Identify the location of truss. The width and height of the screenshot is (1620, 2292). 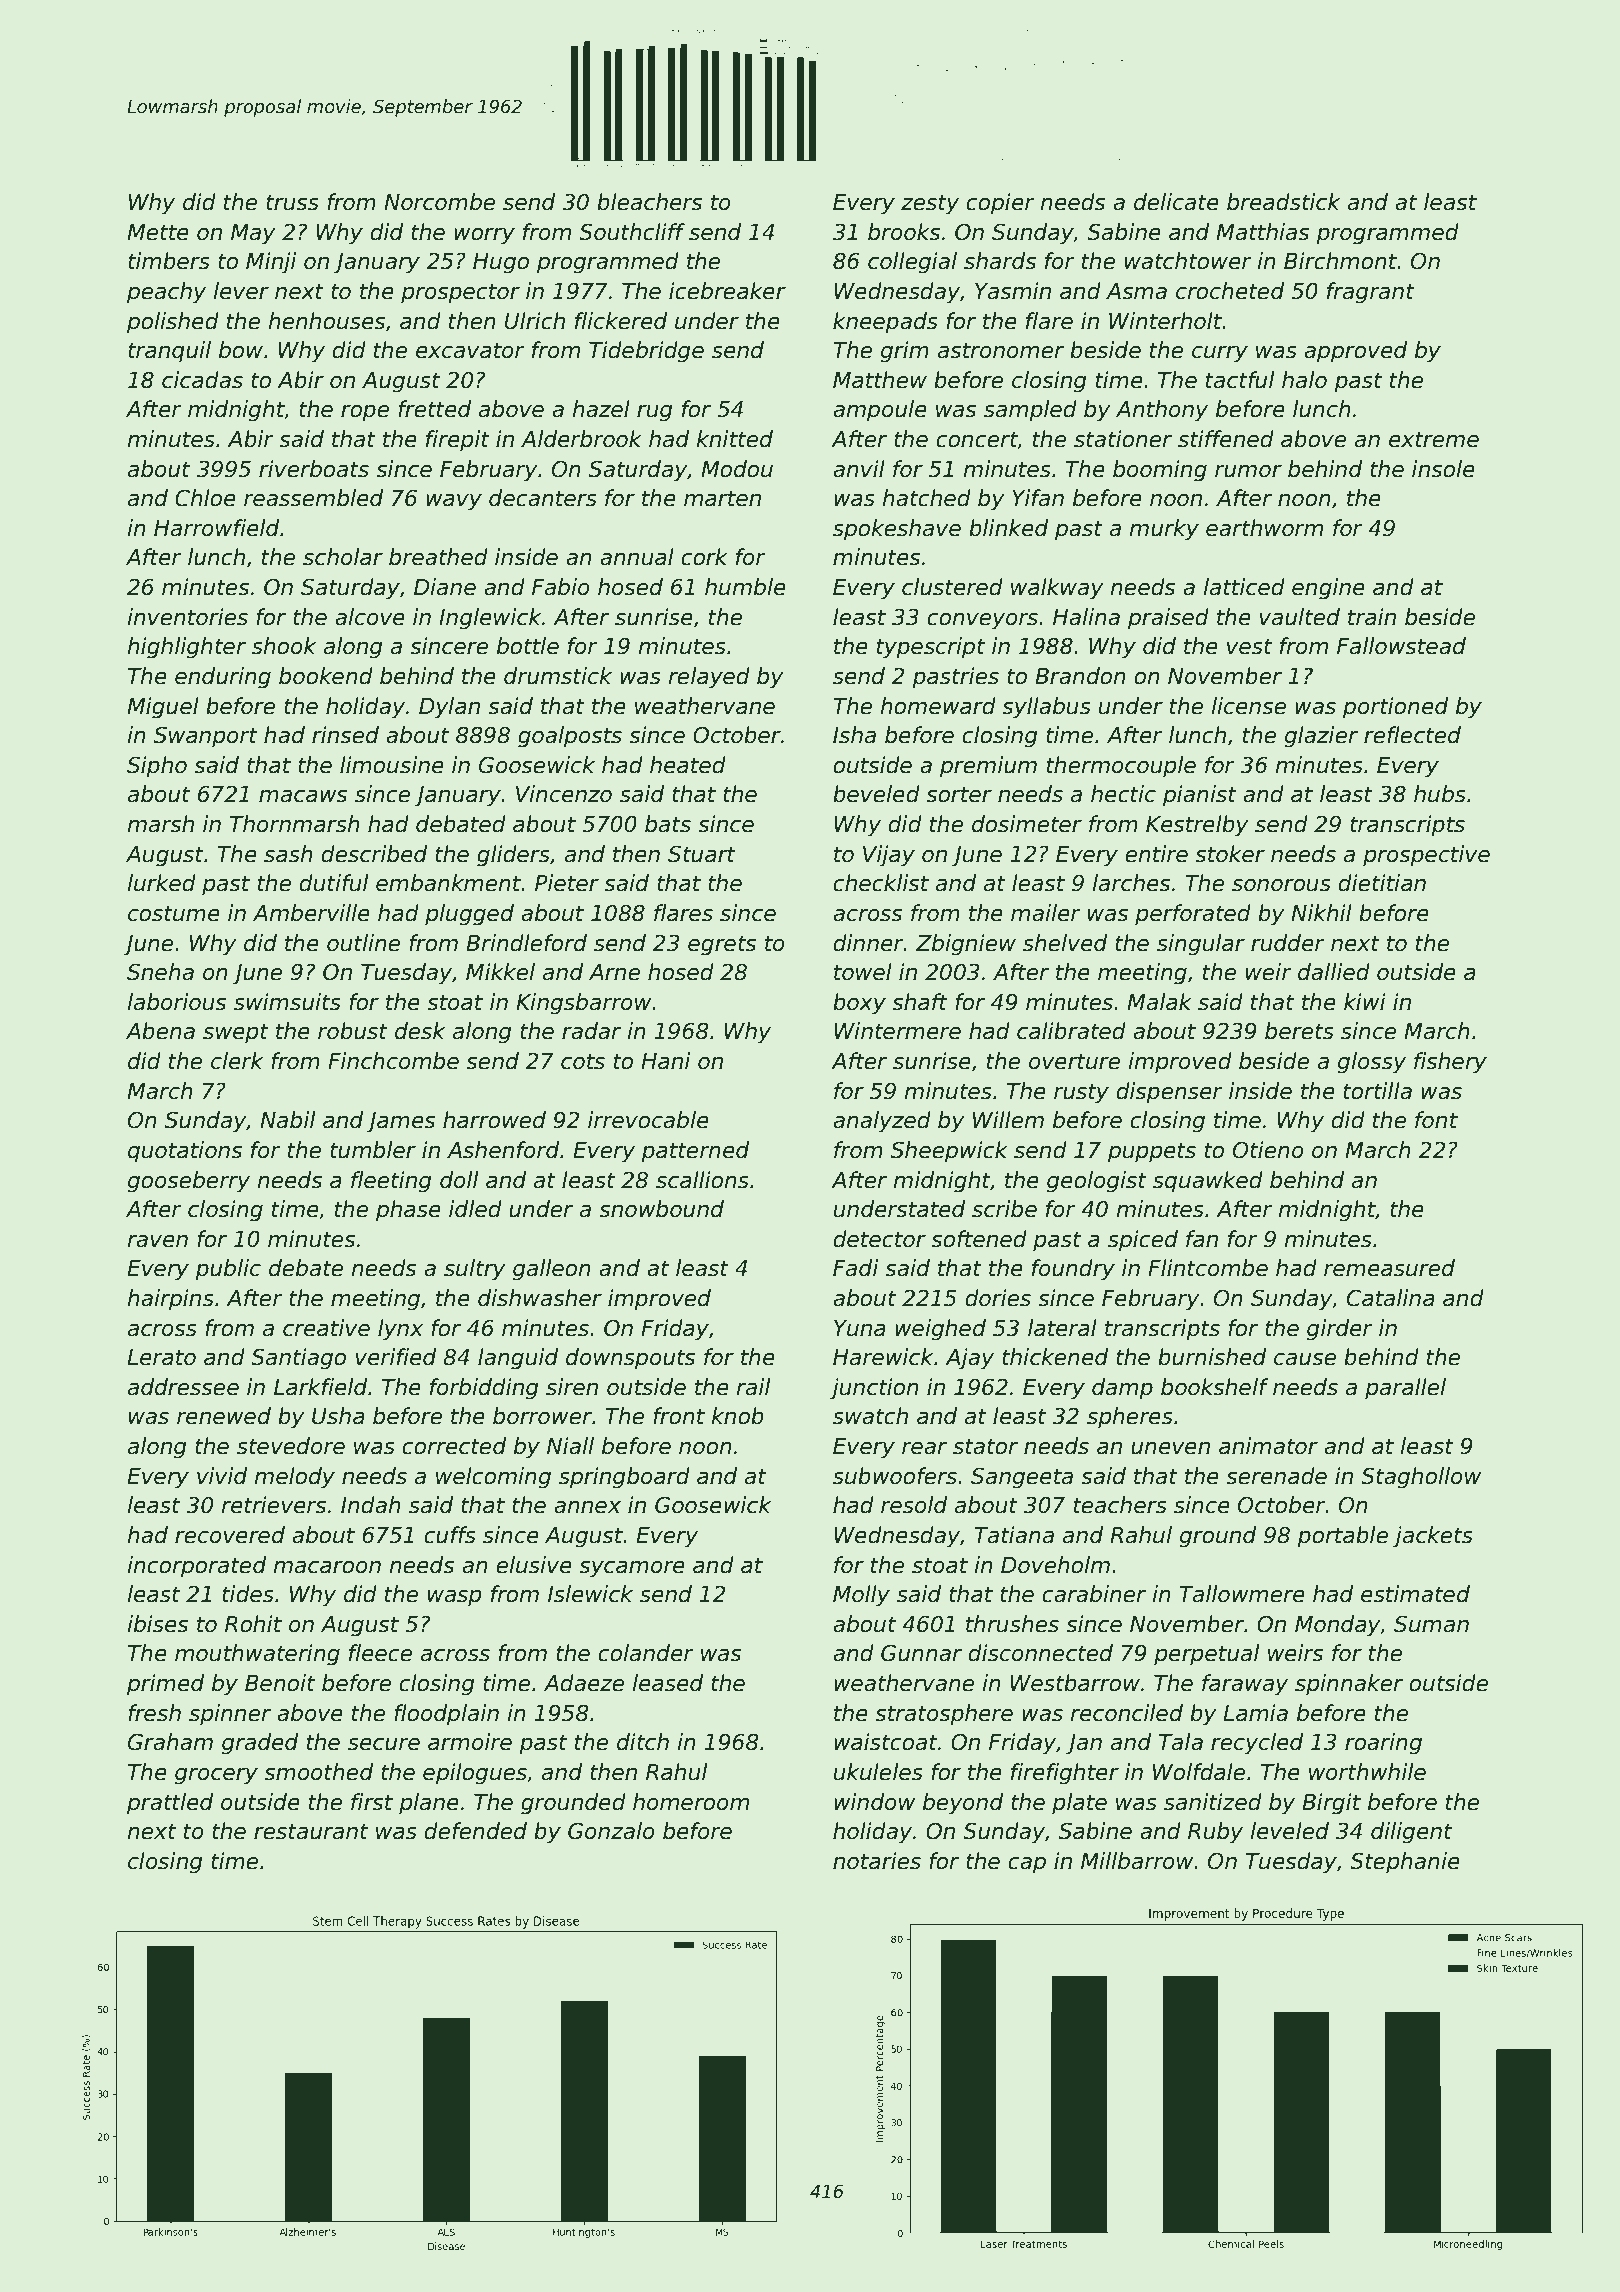
(292, 202).
